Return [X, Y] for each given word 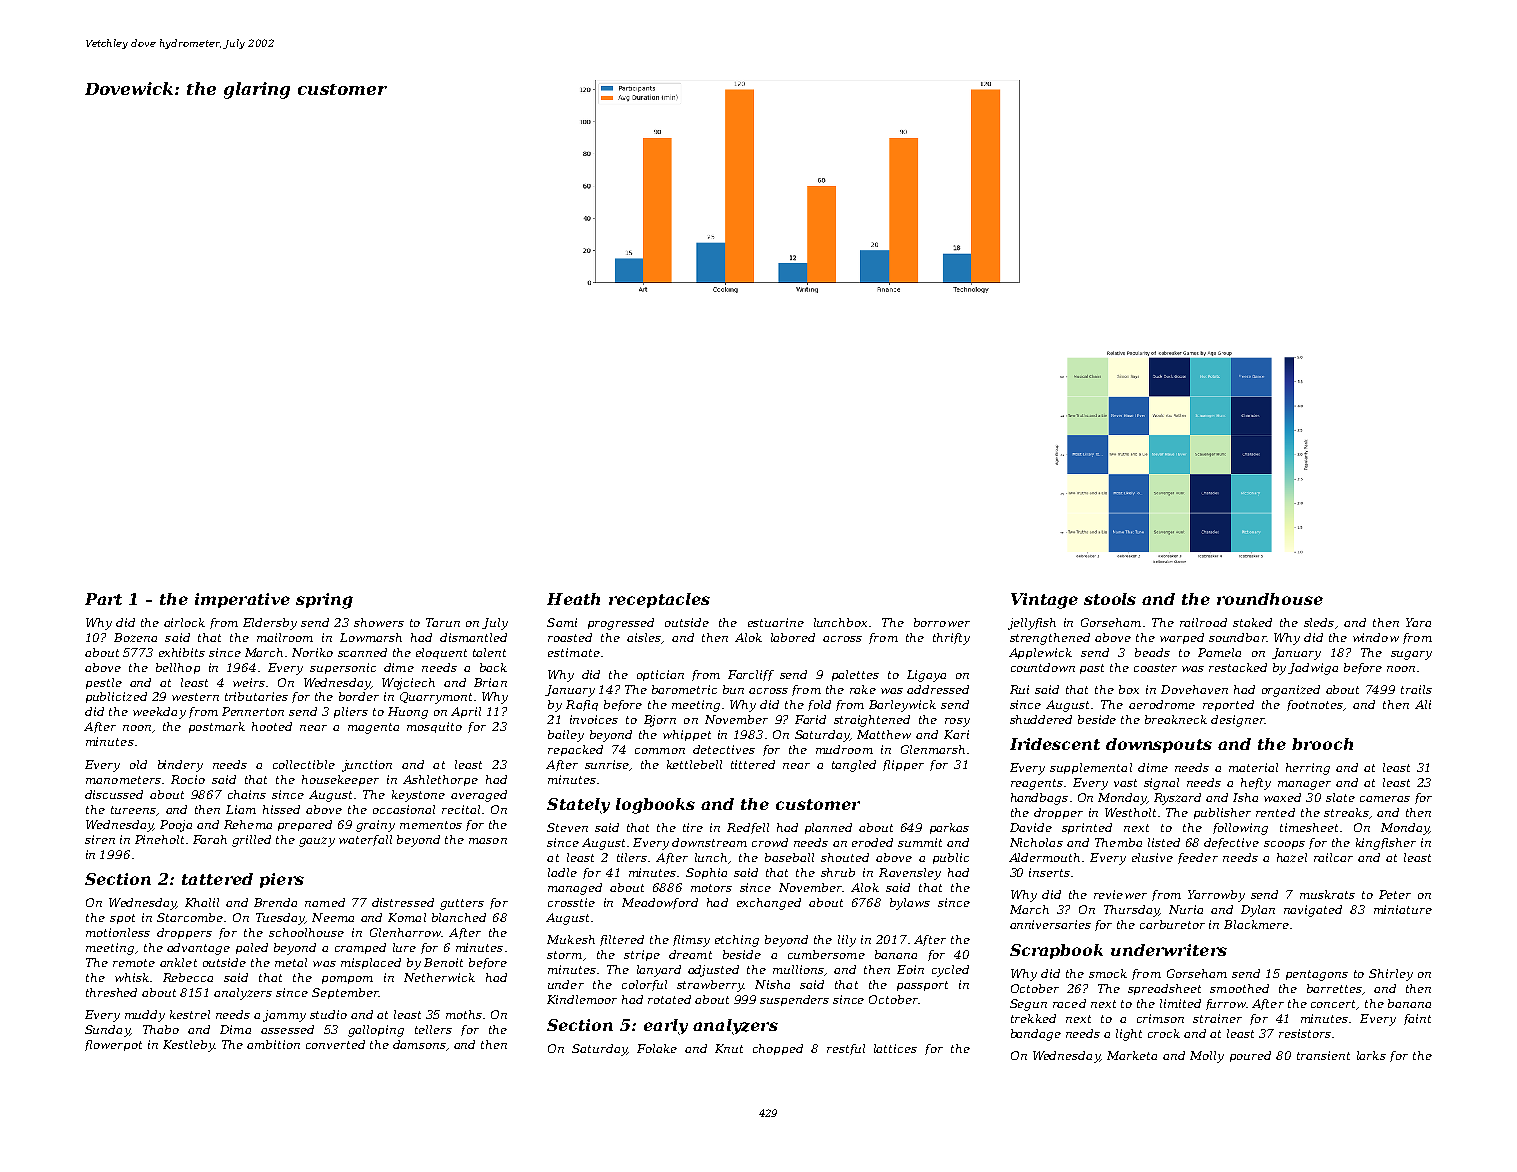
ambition [273, 1044]
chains [247, 794]
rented [1275, 812]
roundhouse [1270, 599]
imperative [242, 600]
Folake [657, 1048]
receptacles [659, 600]
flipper [903, 765]
